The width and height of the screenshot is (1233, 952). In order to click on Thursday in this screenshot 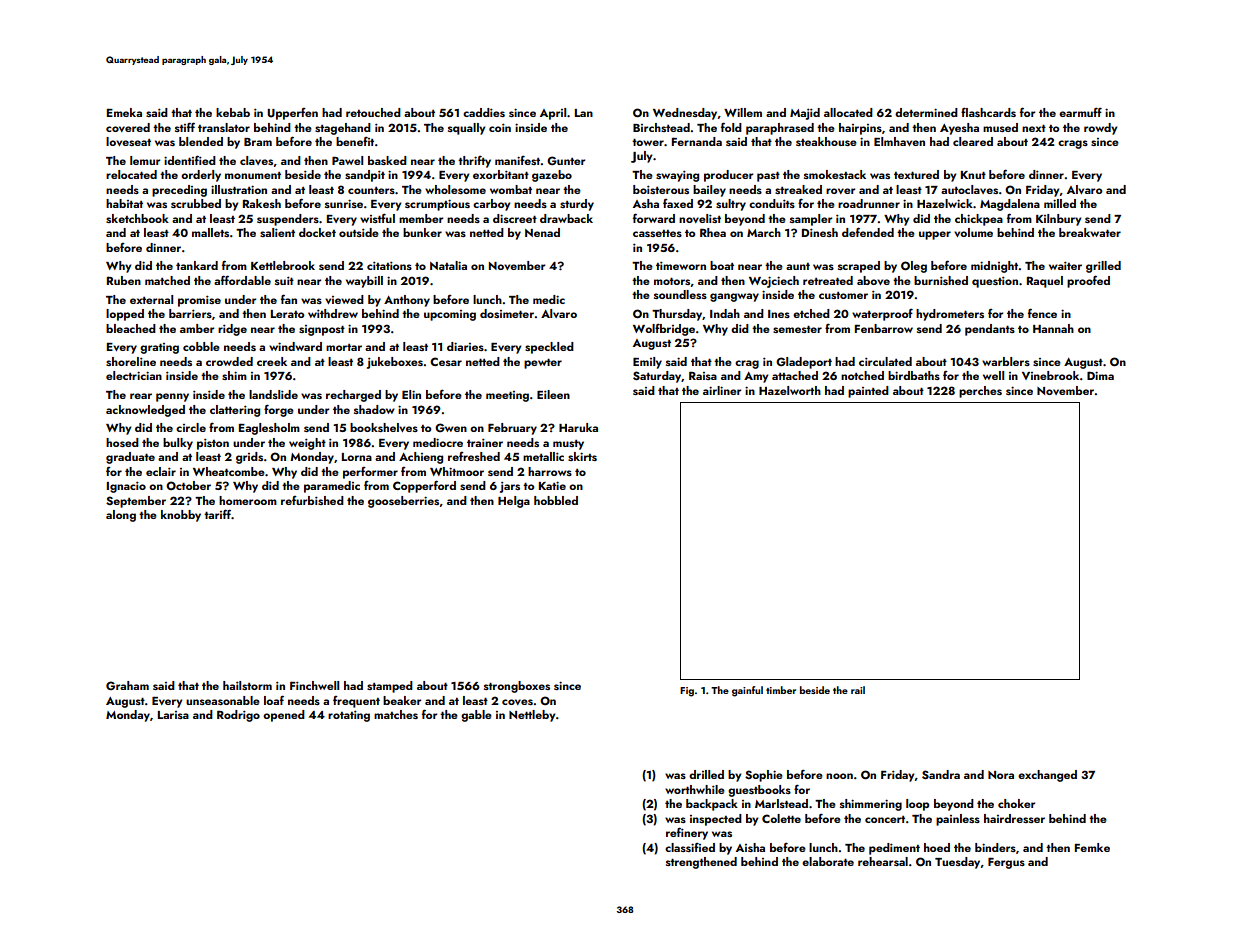, I will do `click(677, 315)`.
